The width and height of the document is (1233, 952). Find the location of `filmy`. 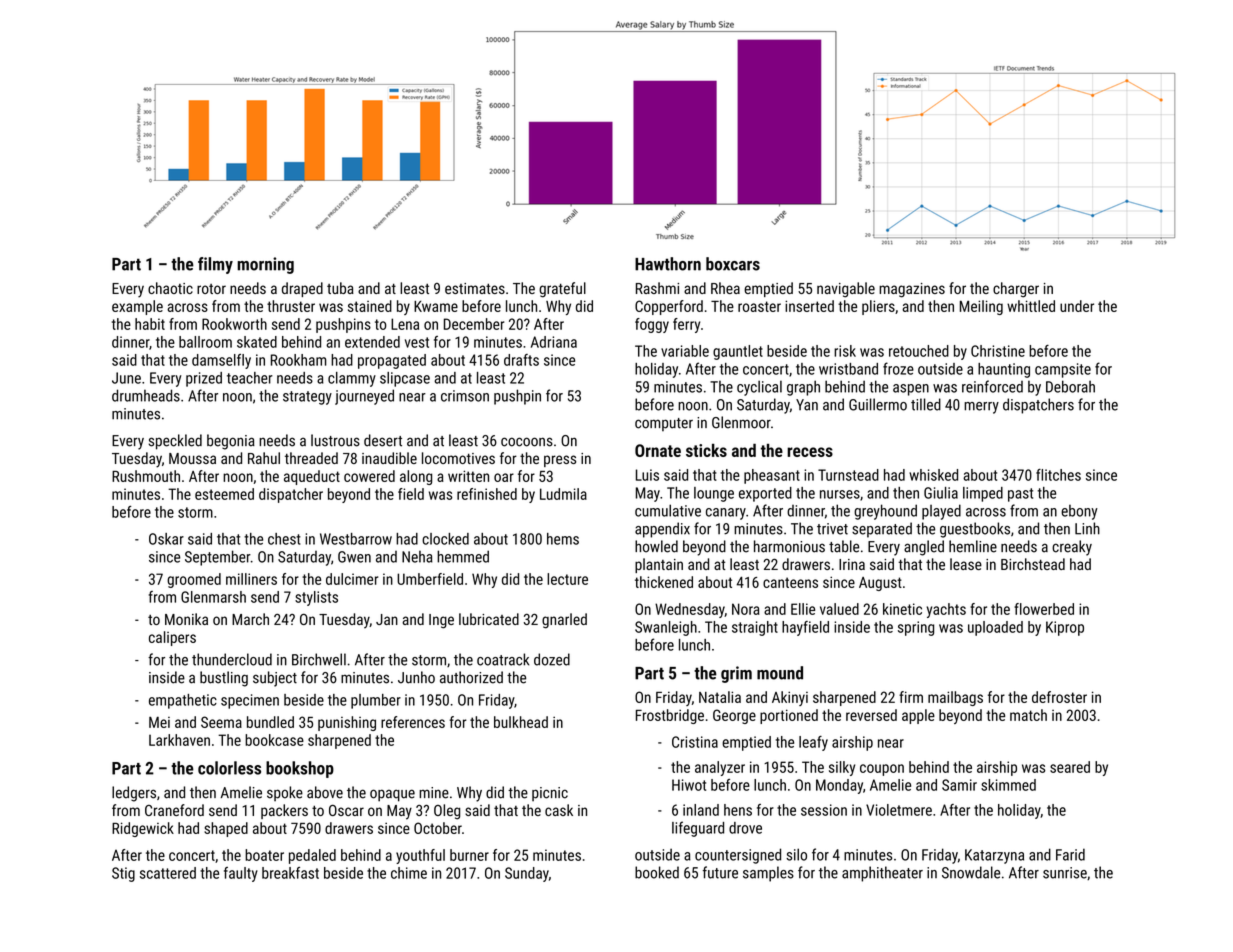

filmy is located at coordinates (215, 265).
